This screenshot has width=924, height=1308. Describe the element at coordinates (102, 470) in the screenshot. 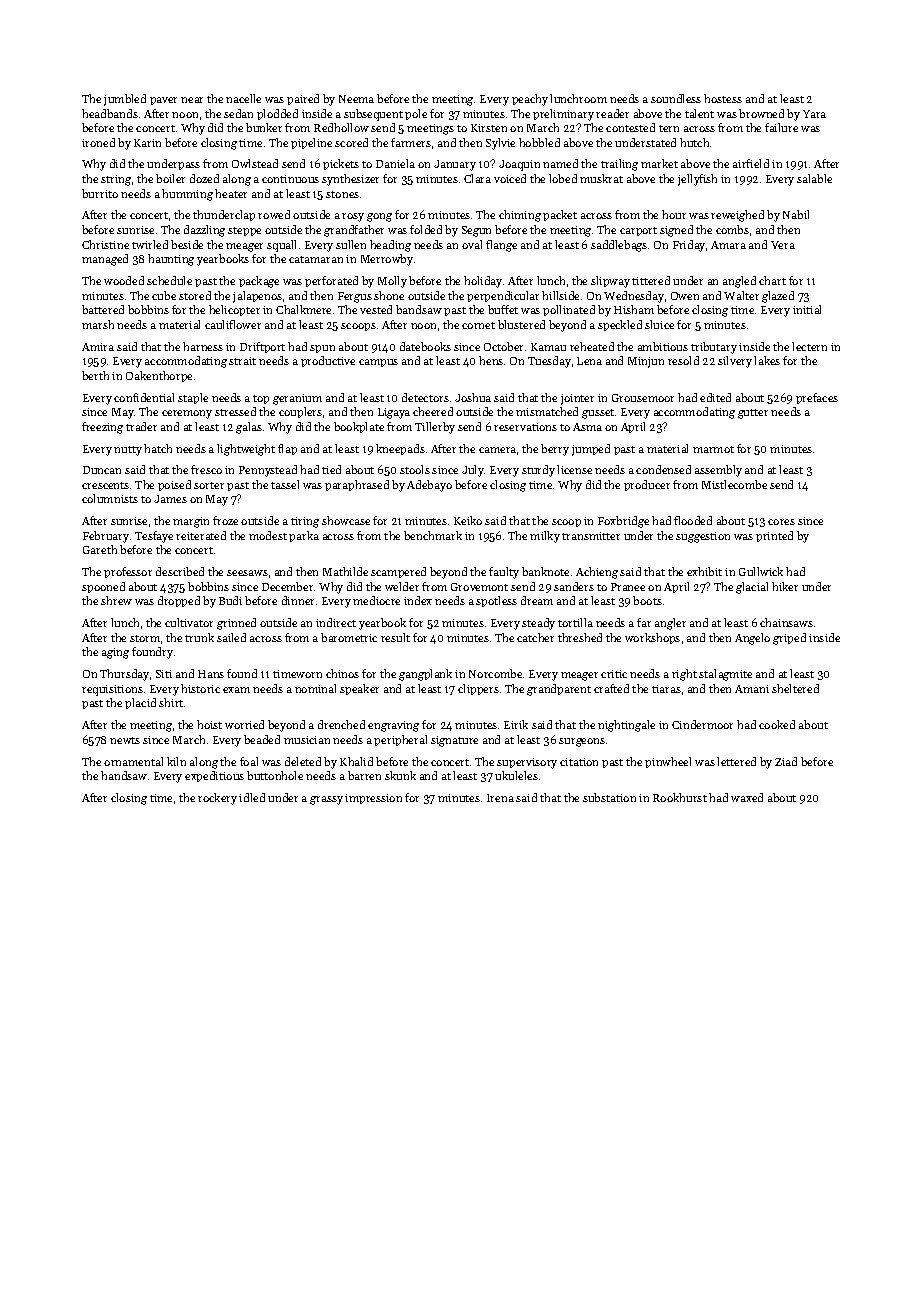

I see `Duncan` at that location.
